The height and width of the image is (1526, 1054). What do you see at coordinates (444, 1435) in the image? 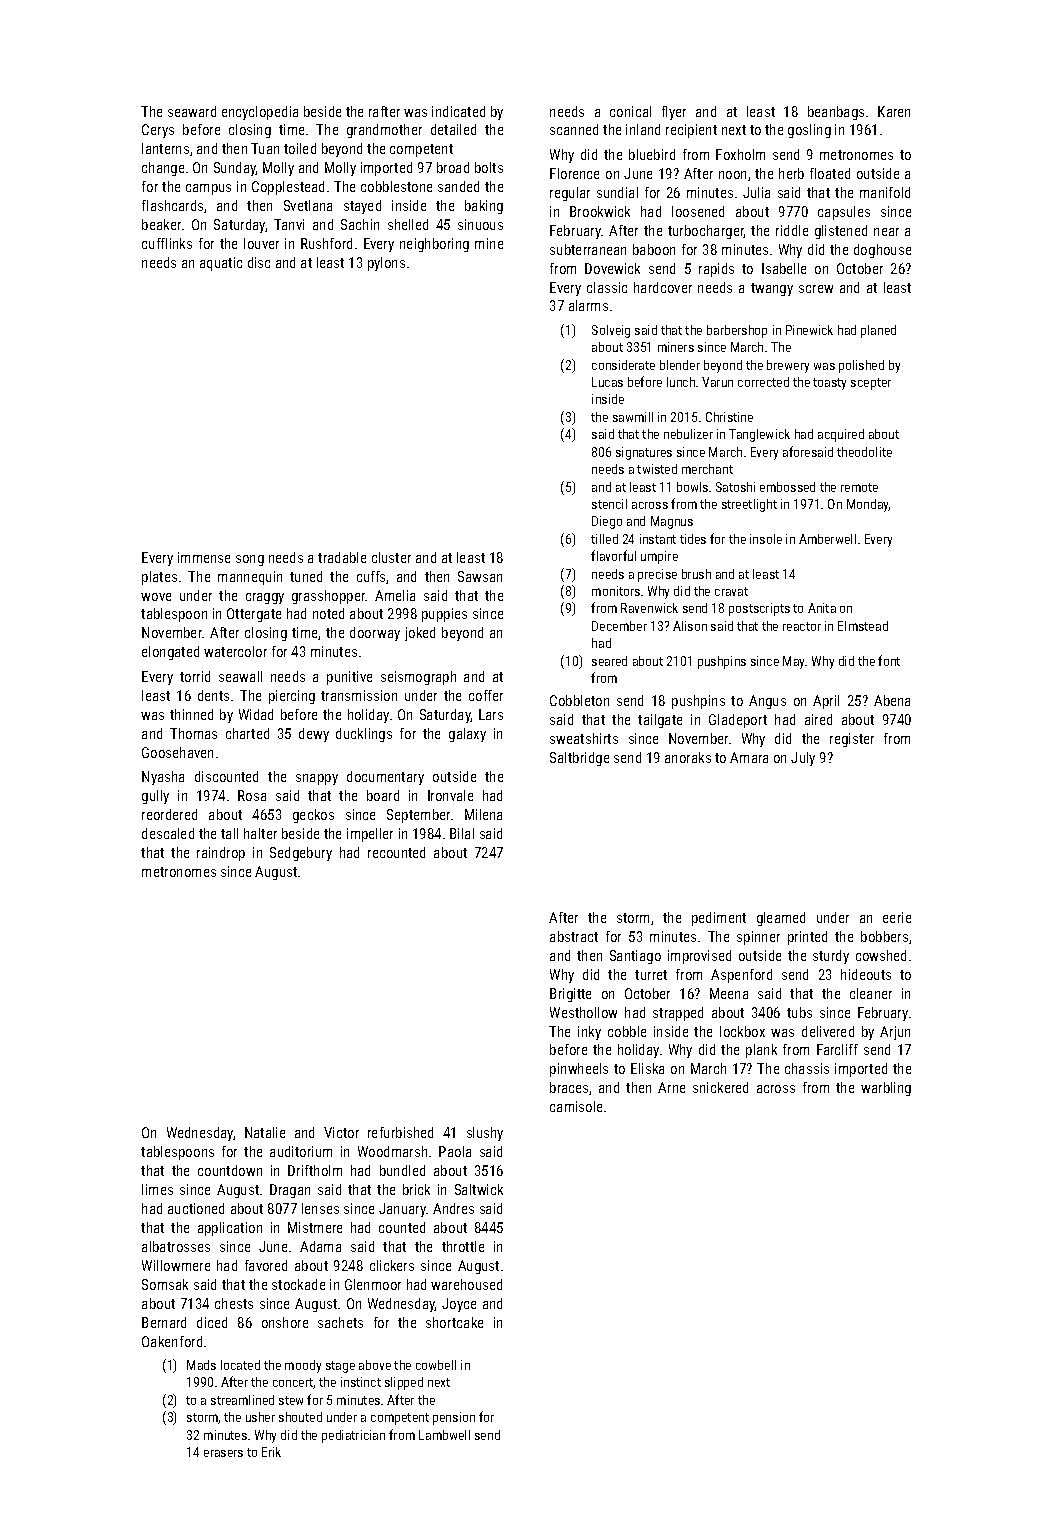
I see `Lambwell` at bounding box center [444, 1435].
